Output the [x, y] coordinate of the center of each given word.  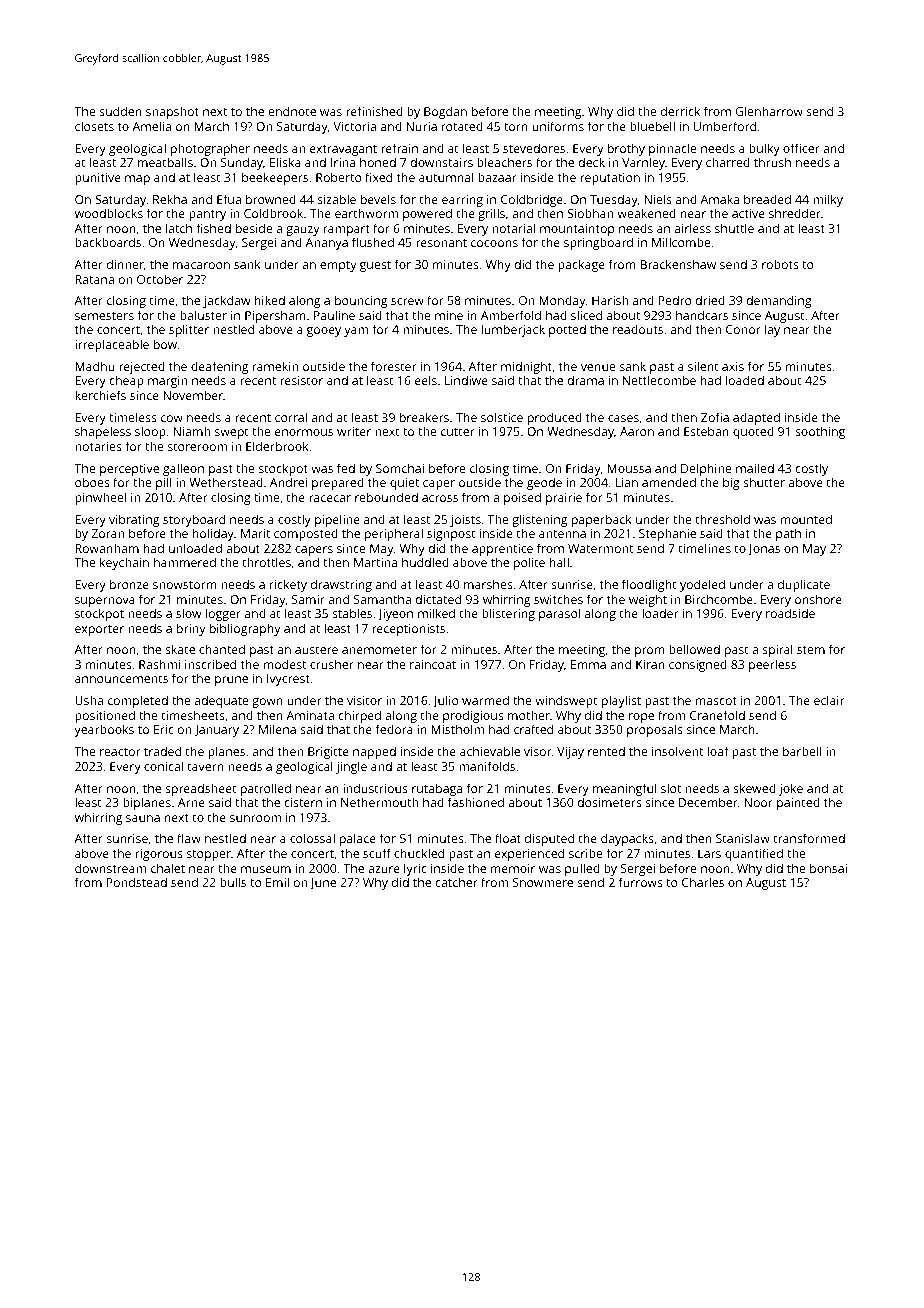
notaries [98, 446]
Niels [658, 199]
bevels [378, 199]
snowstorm [185, 585]
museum [266, 869]
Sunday [242, 163]
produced [555, 418]
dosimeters [609, 802]
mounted [806, 519]
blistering [508, 614]
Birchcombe [719, 599]
